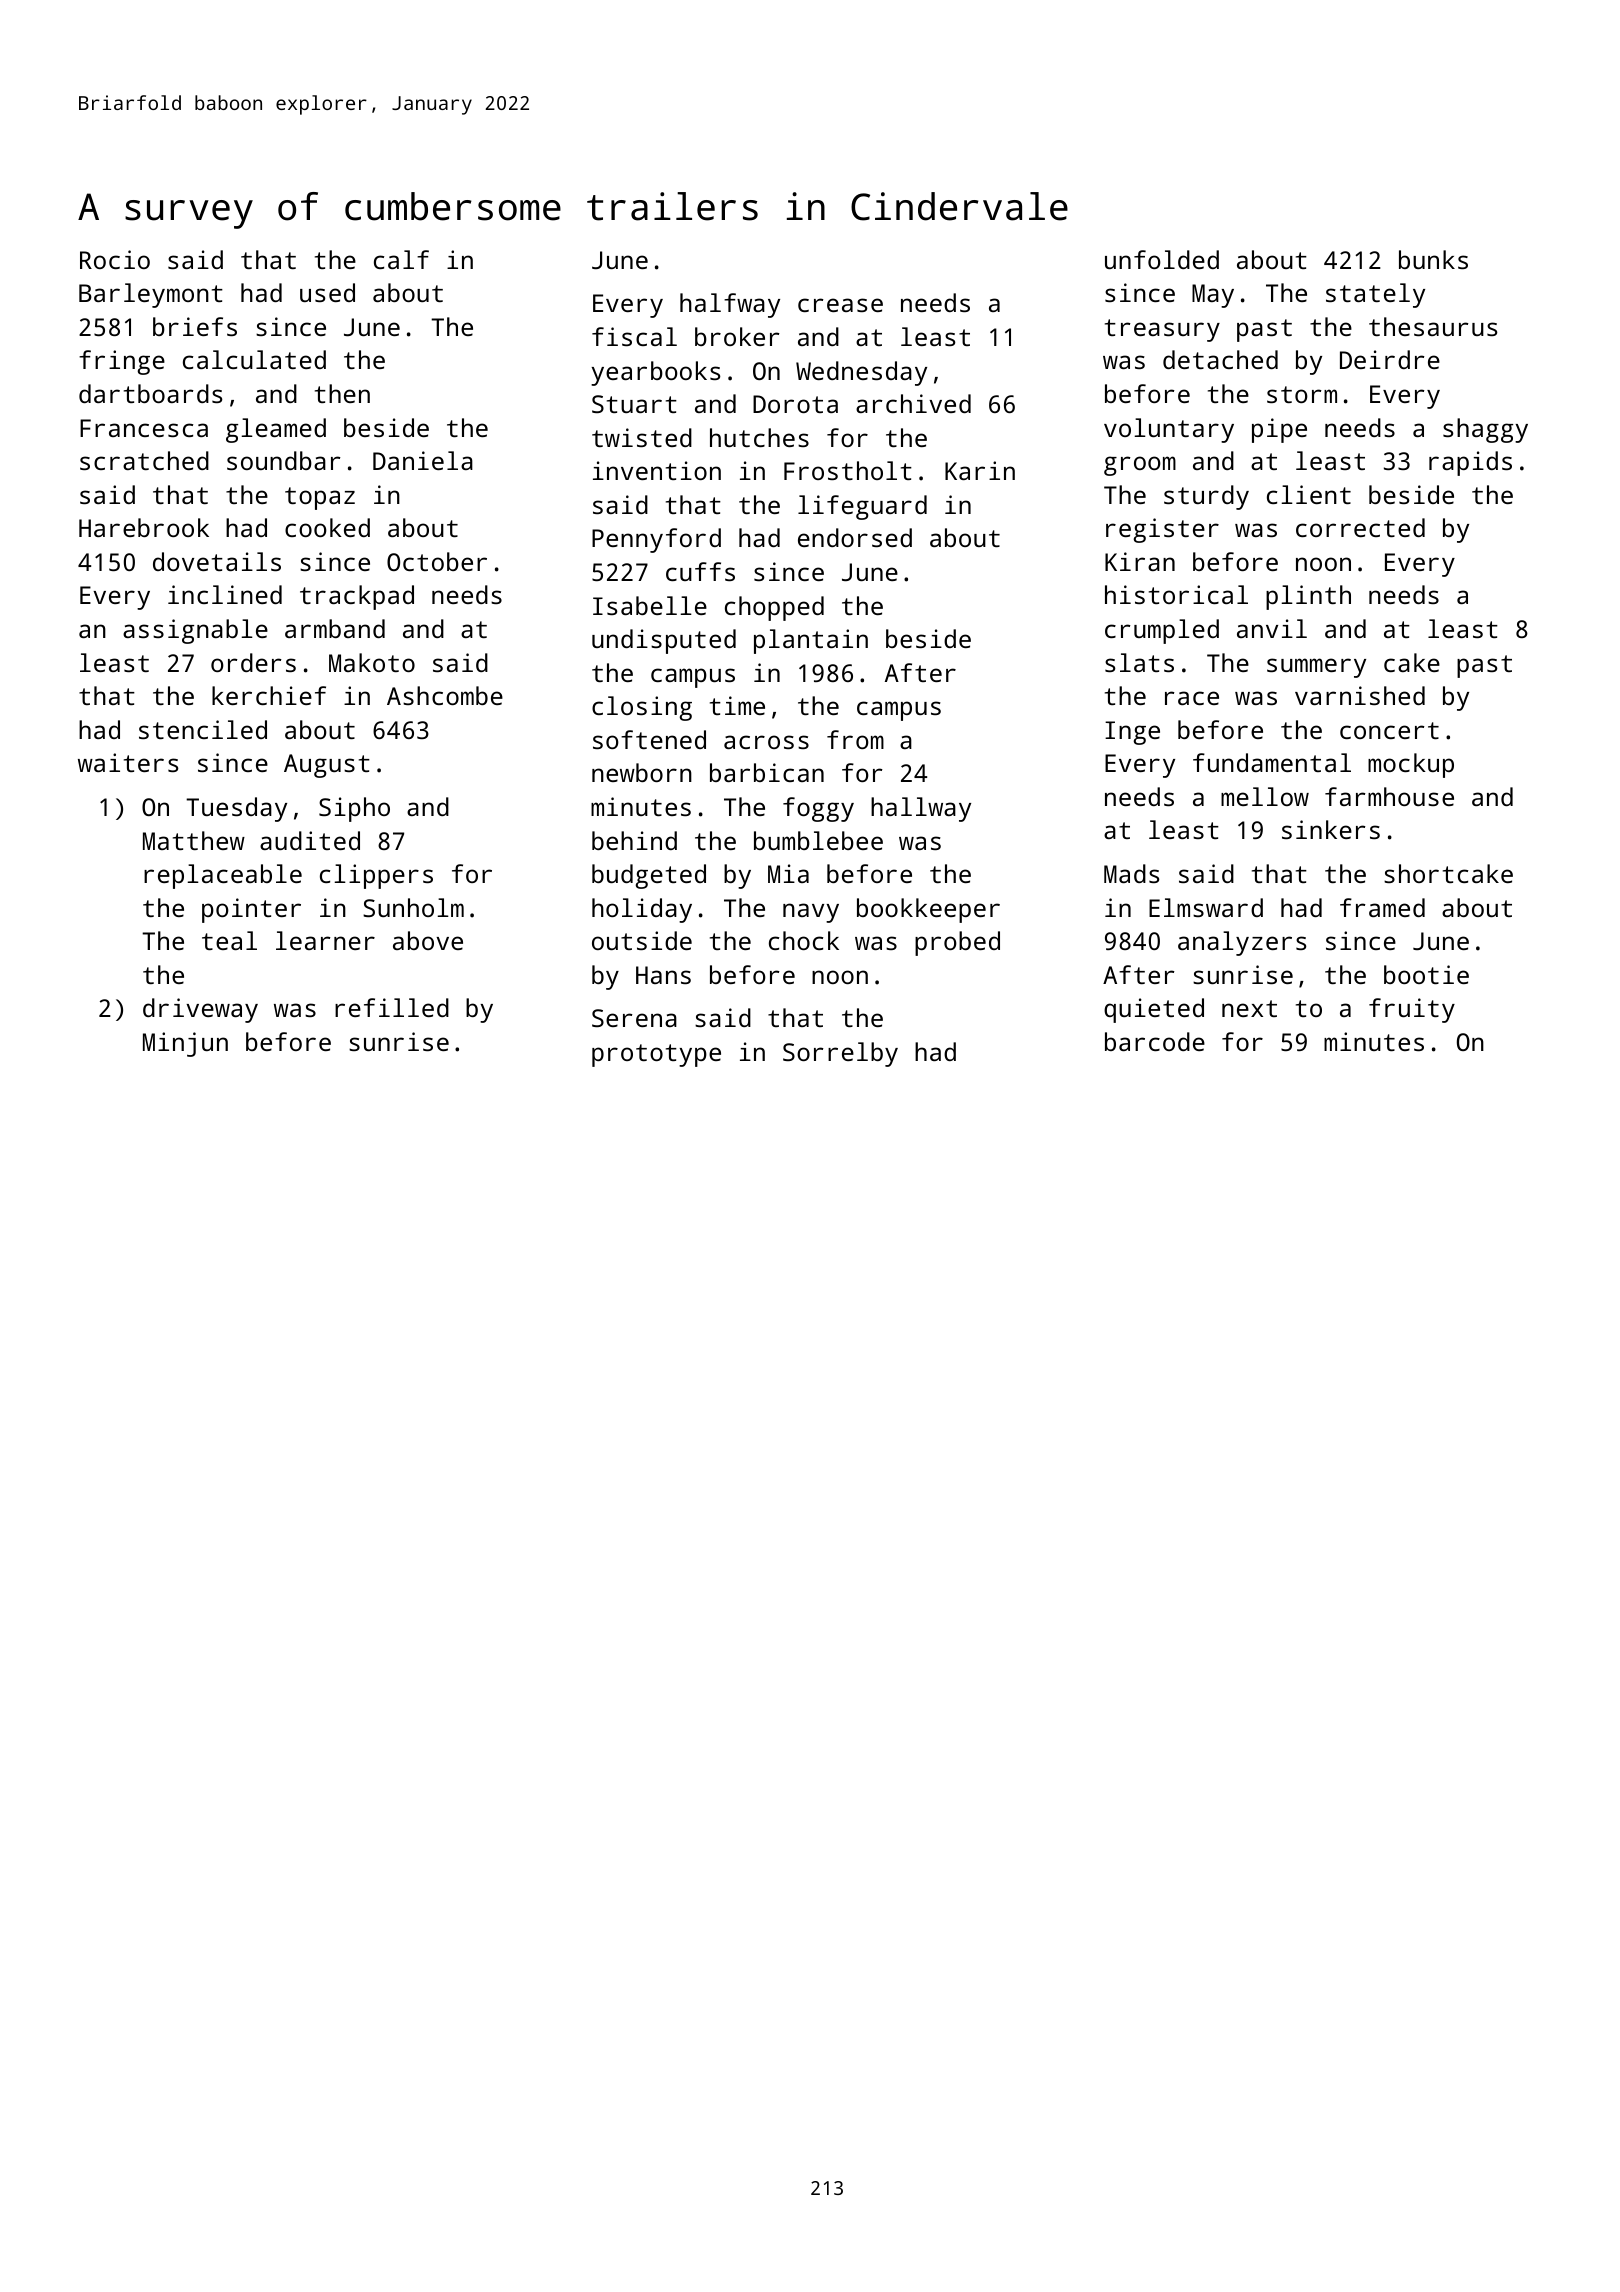  What do you see at coordinates (1360, 695) in the screenshot?
I see `varnished` at bounding box center [1360, 695].
